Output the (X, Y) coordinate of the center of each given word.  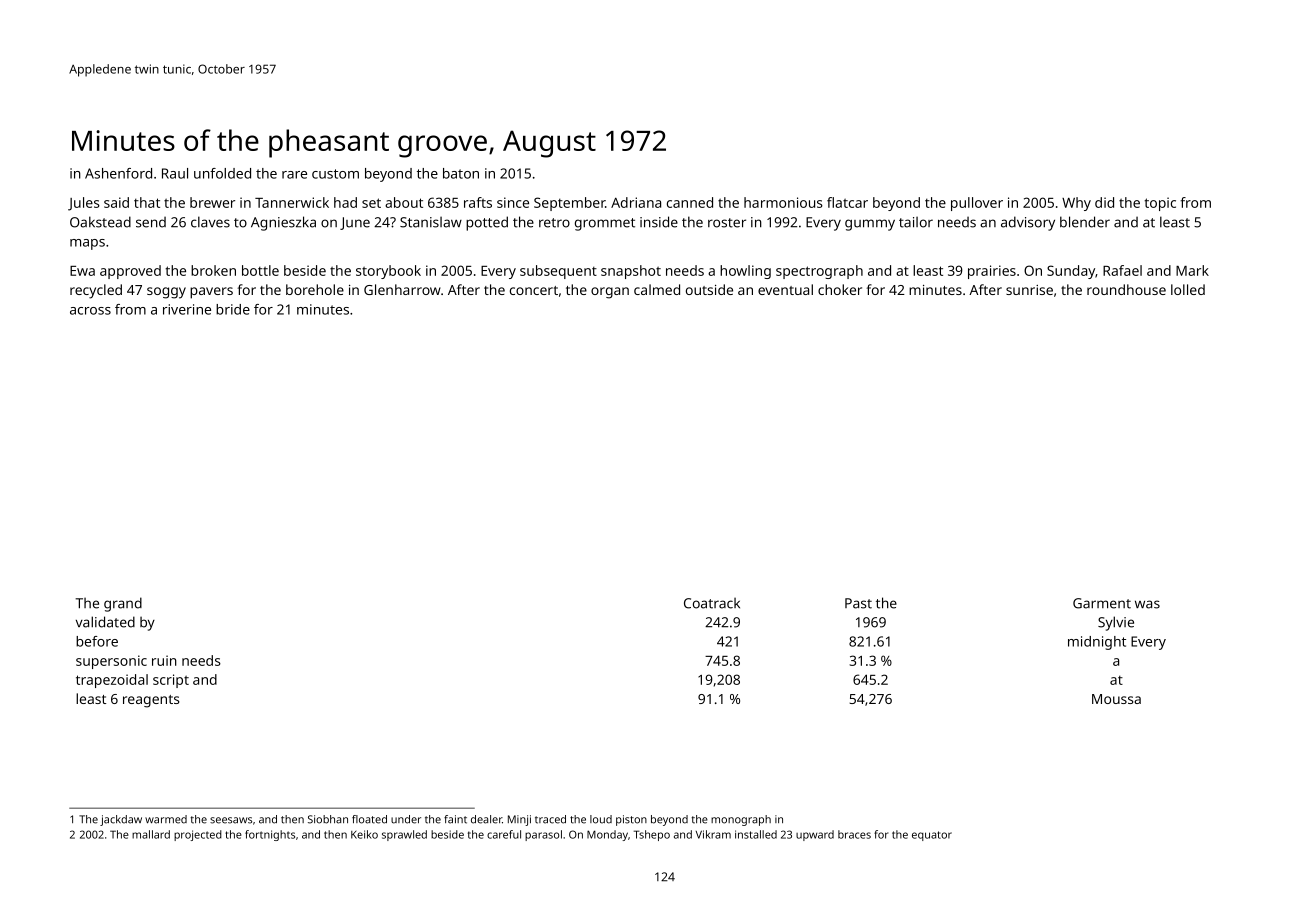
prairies (992, 272)
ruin (164, 660)
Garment (1102, 603)
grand (123, 604)
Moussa (1116, 699)
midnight (1097, 643)
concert (534, 290)
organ (610, 293)
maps (87, 244)
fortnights (270, 835)
